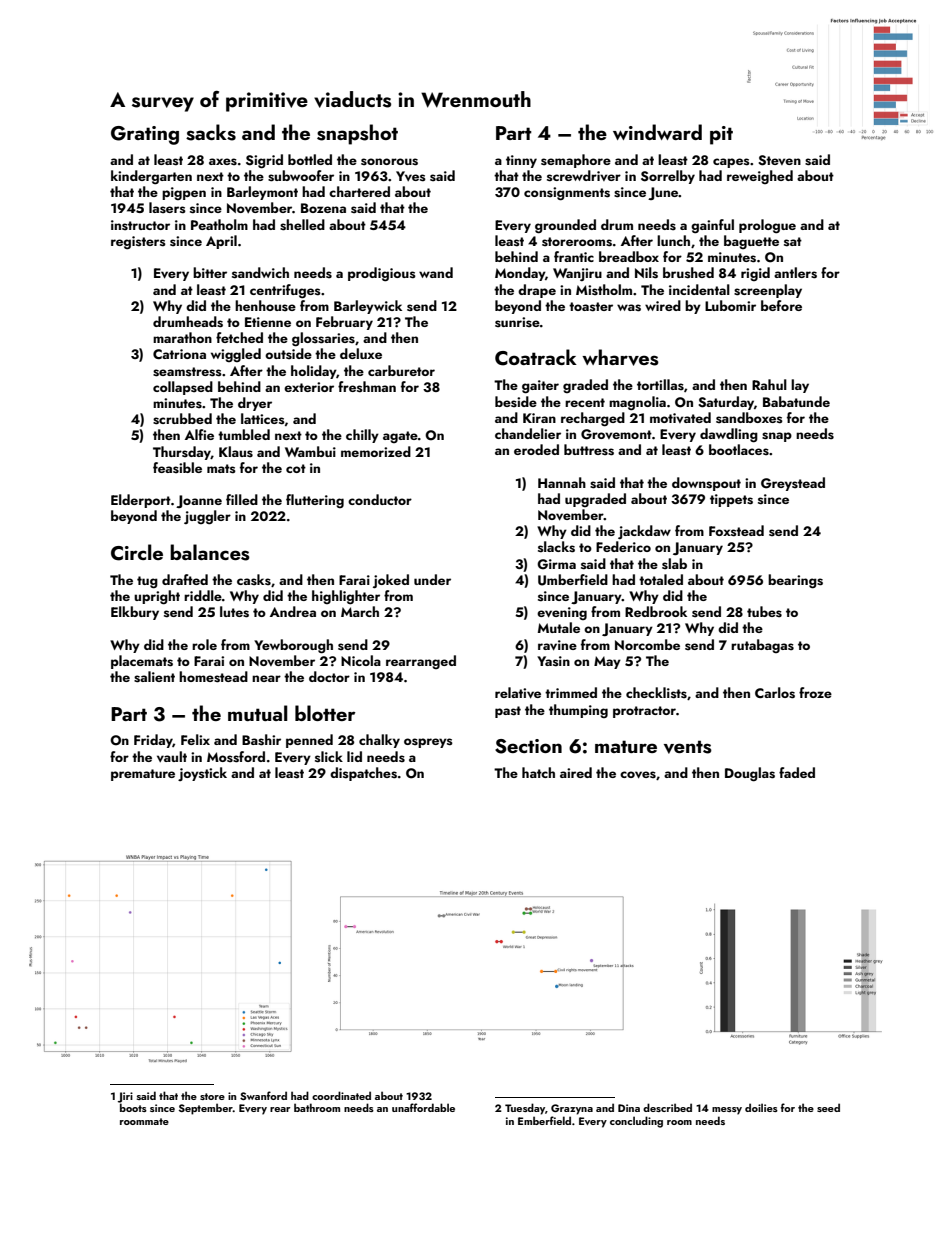  What do you see at coordinates (721, 135) in the document?
I see `pit` at bounding box center [721, 135].
